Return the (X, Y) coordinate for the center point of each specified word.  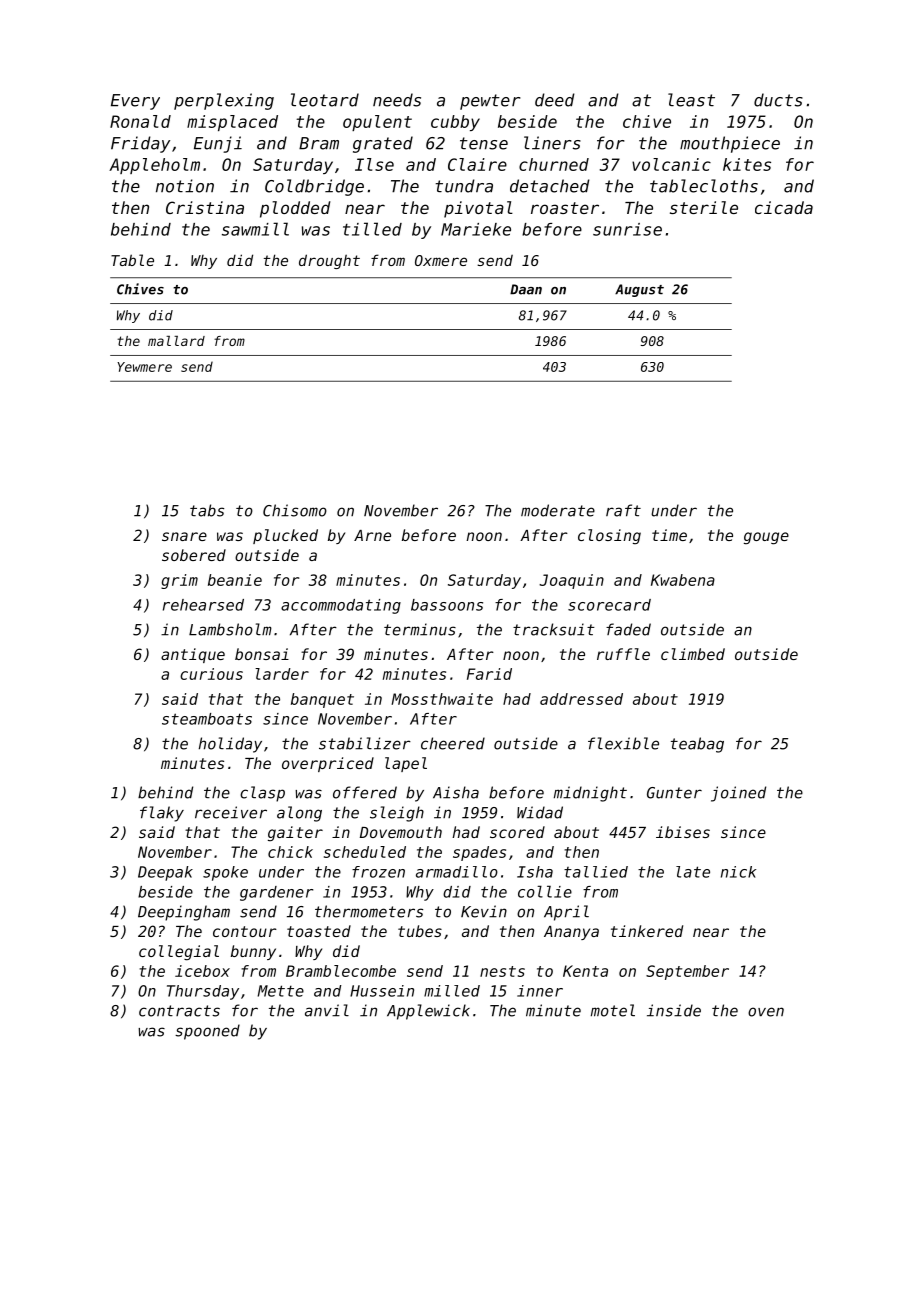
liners (552, 143)
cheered (453, 743)
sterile (704, 207)
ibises (683, 832)
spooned (207, 1032)
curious (211, 674)
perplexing (224, 101)
